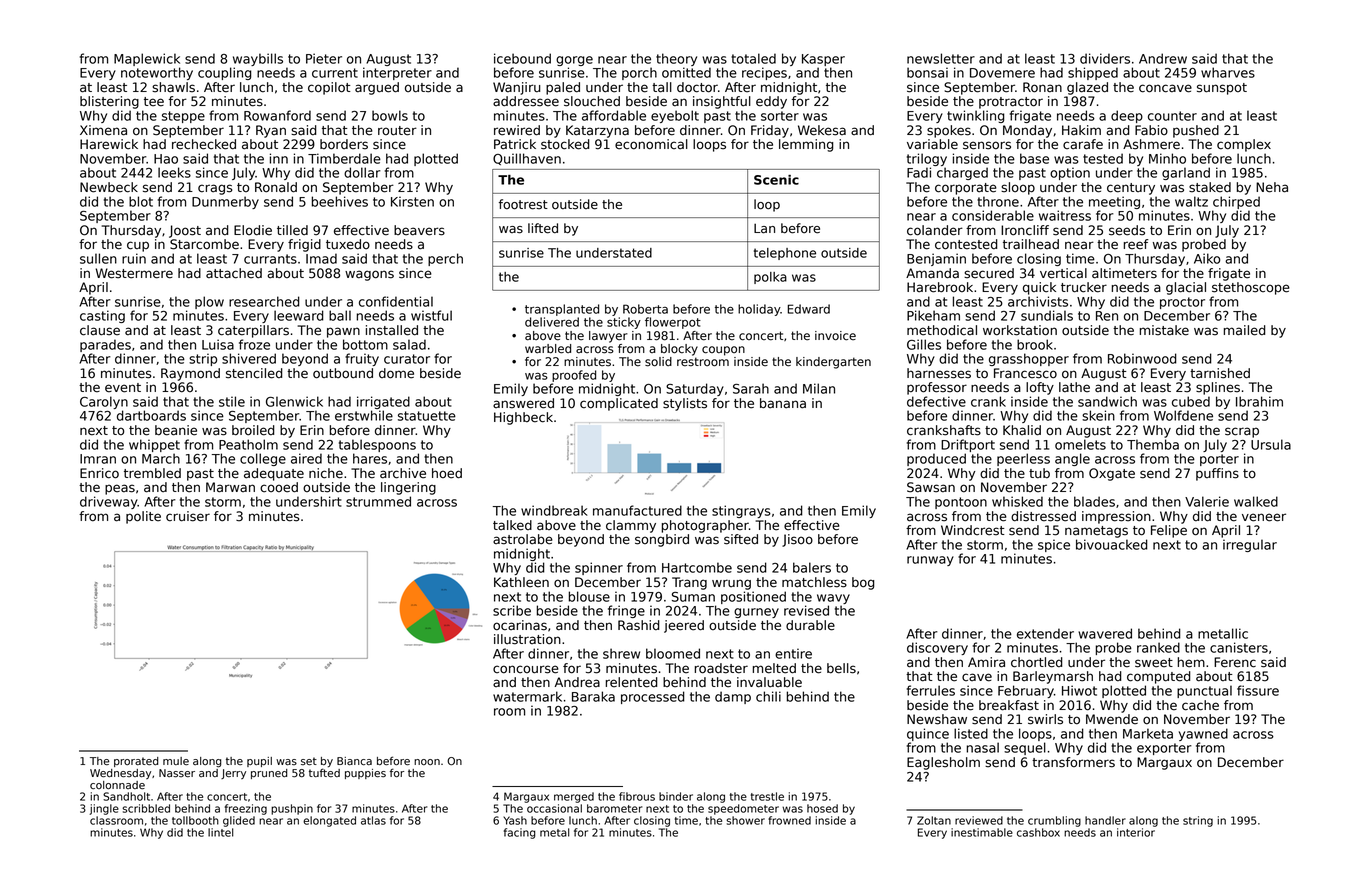  What do you see at coordinates (993, 215) in the screenshot?
I see `considerable` at bounding box center [993, 215].
